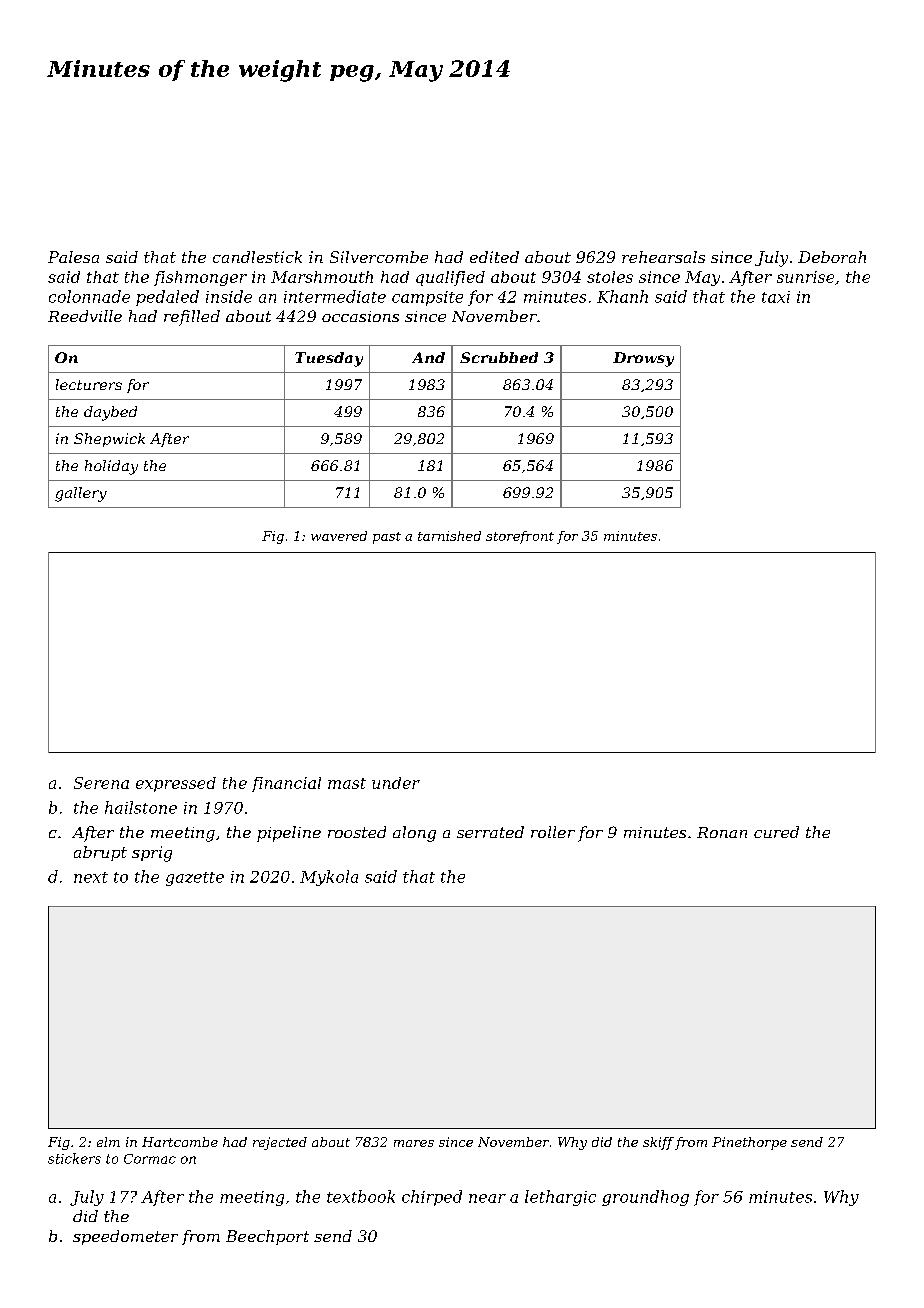  What do you see at coordinates (280, 1143) in the screenshot?
I see `rejected` at bounding box center [280, 1143].
